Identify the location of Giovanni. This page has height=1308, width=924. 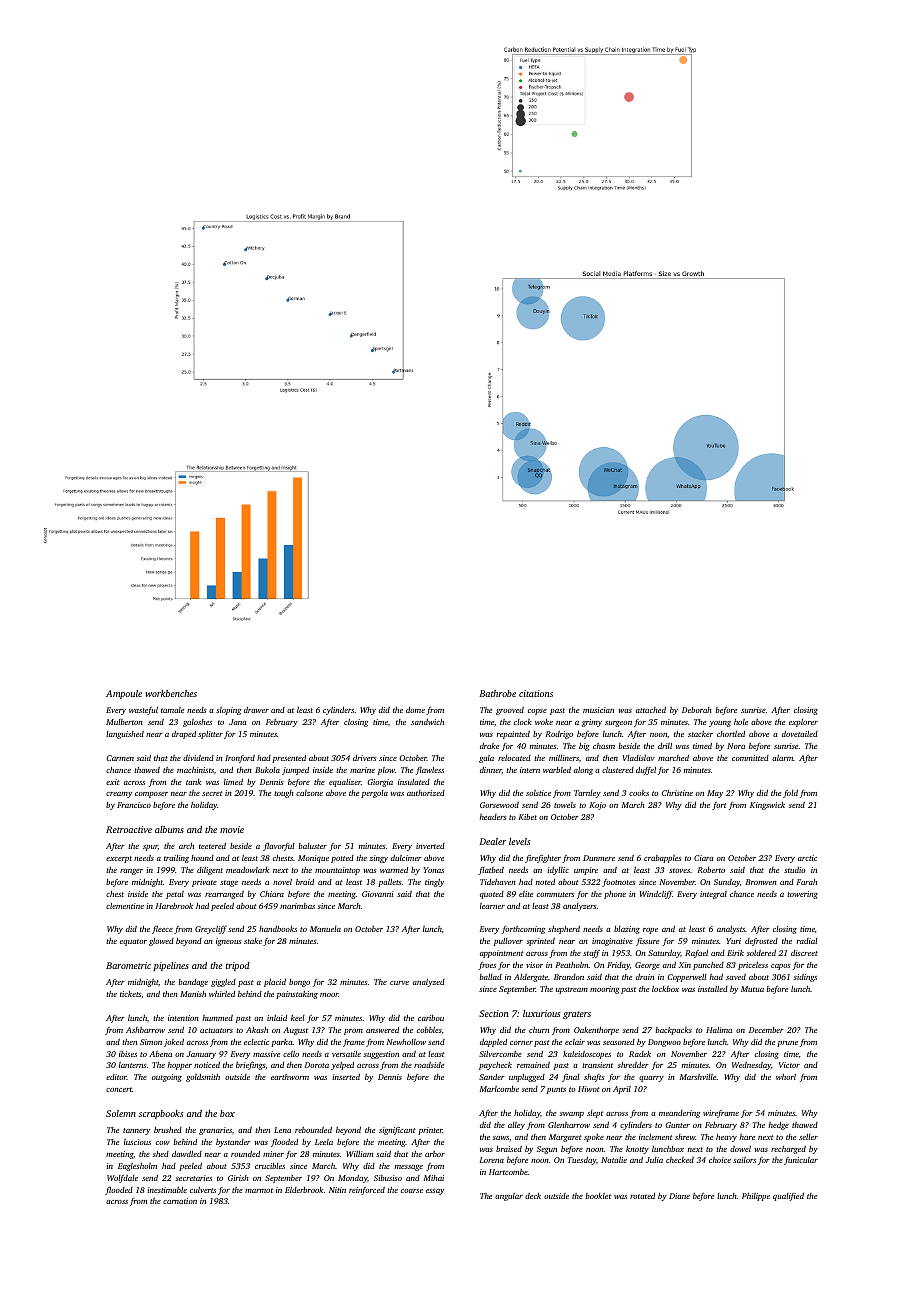
(378, 894).
